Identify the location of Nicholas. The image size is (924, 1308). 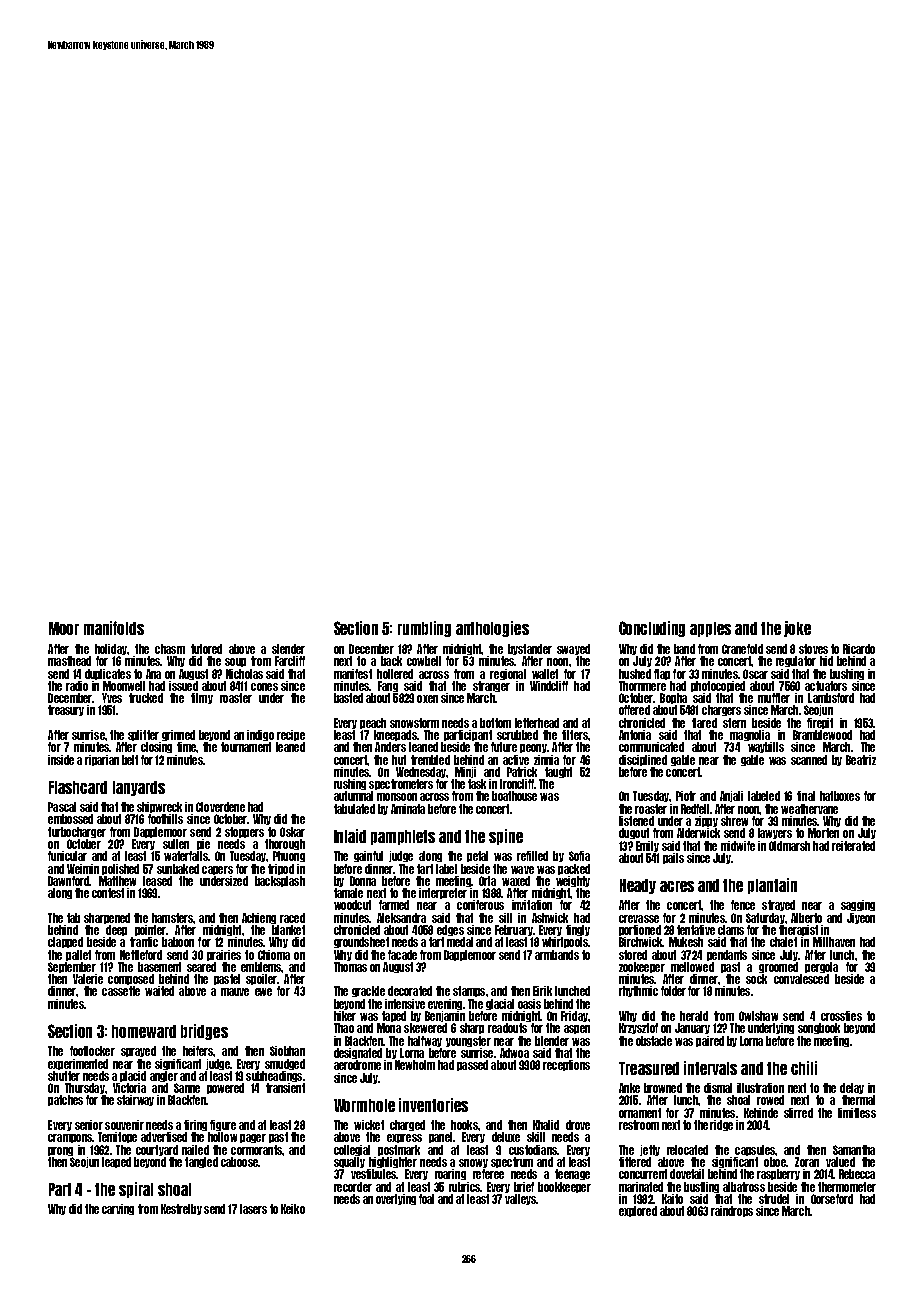
(244, 674).
